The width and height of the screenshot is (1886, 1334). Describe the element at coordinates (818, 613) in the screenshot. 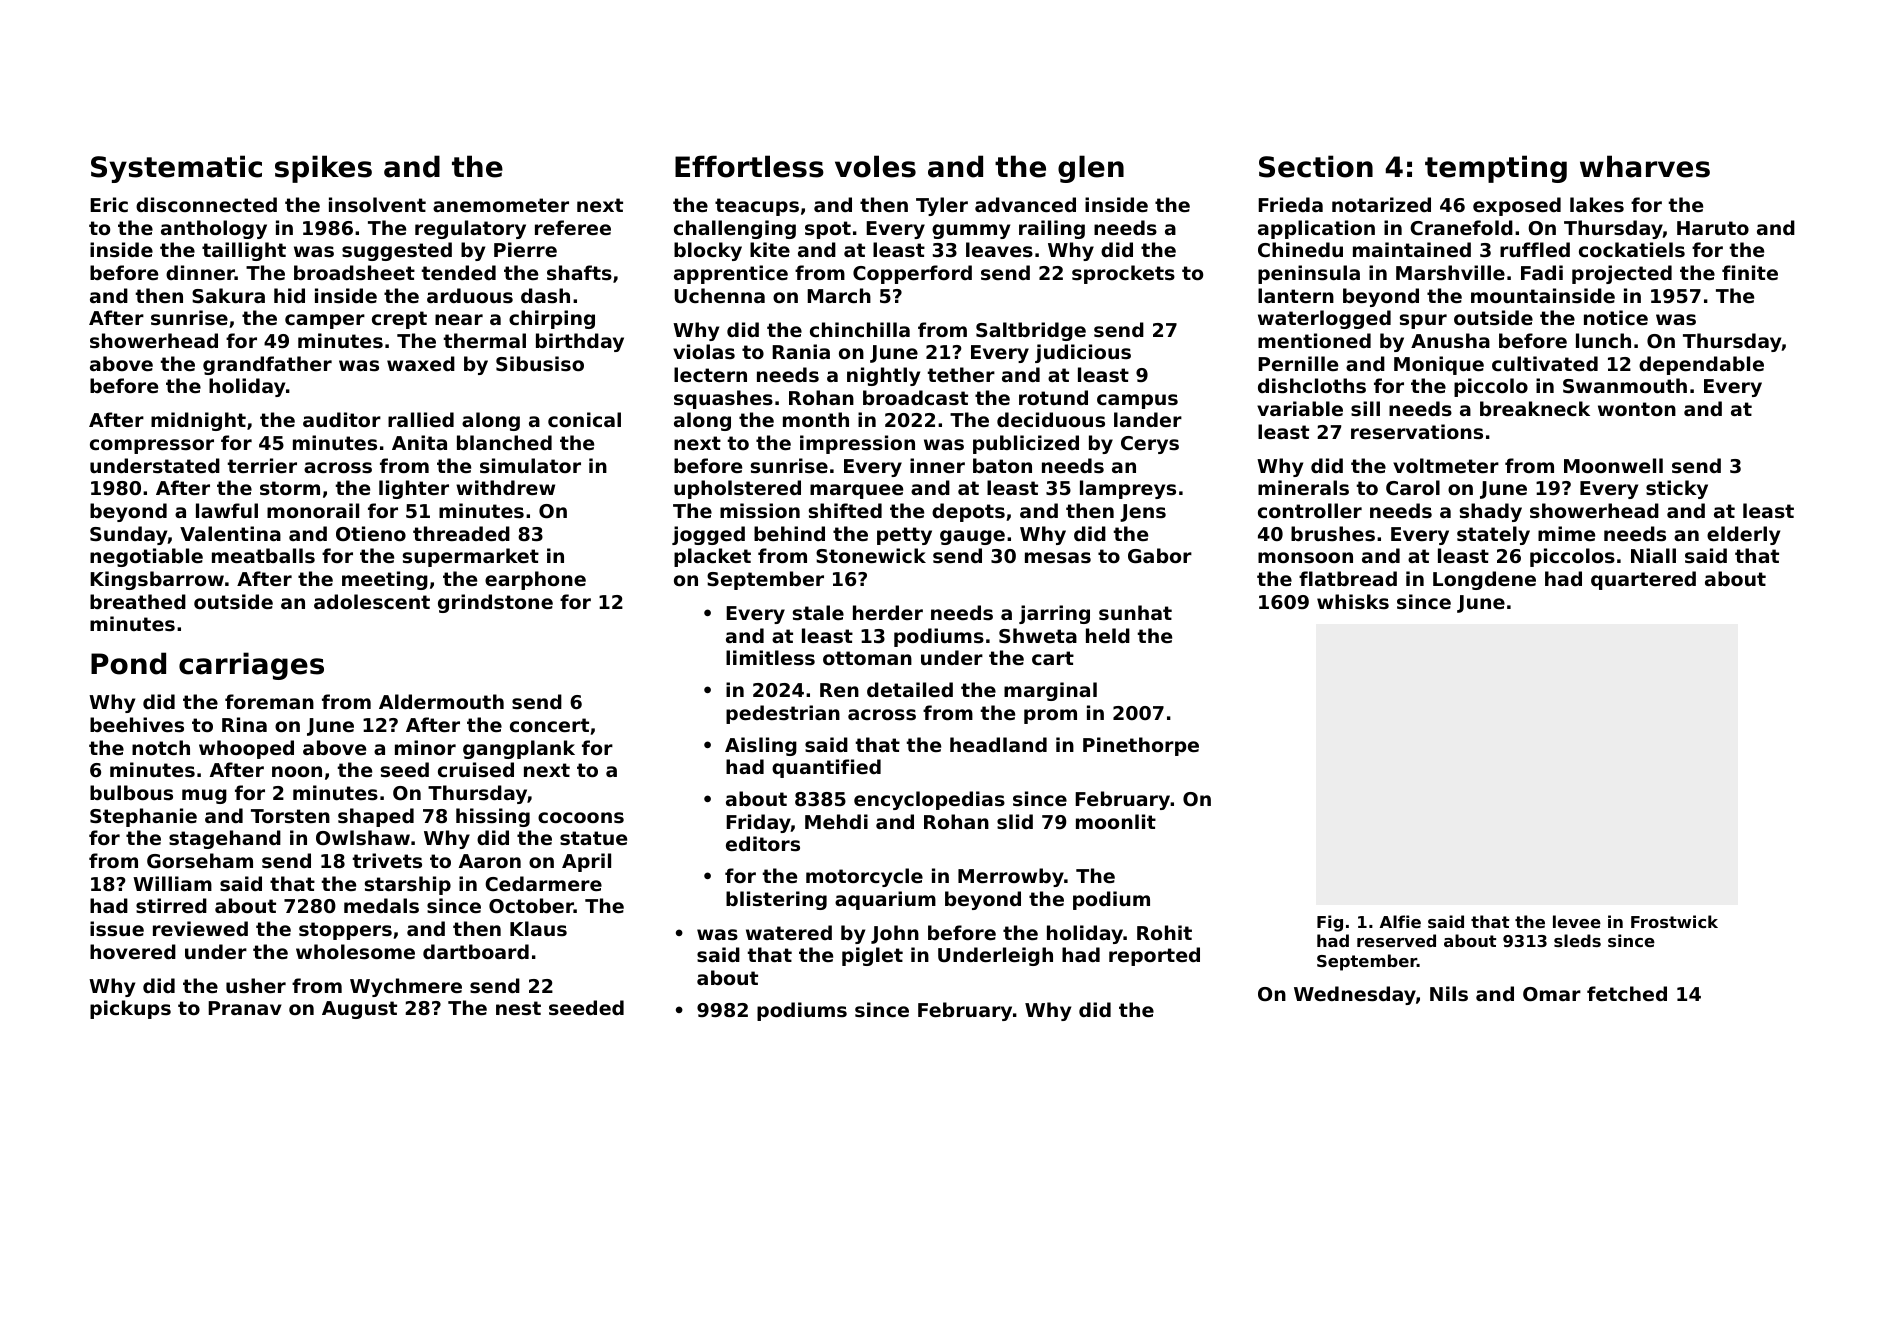

I see `stale` at that location.
